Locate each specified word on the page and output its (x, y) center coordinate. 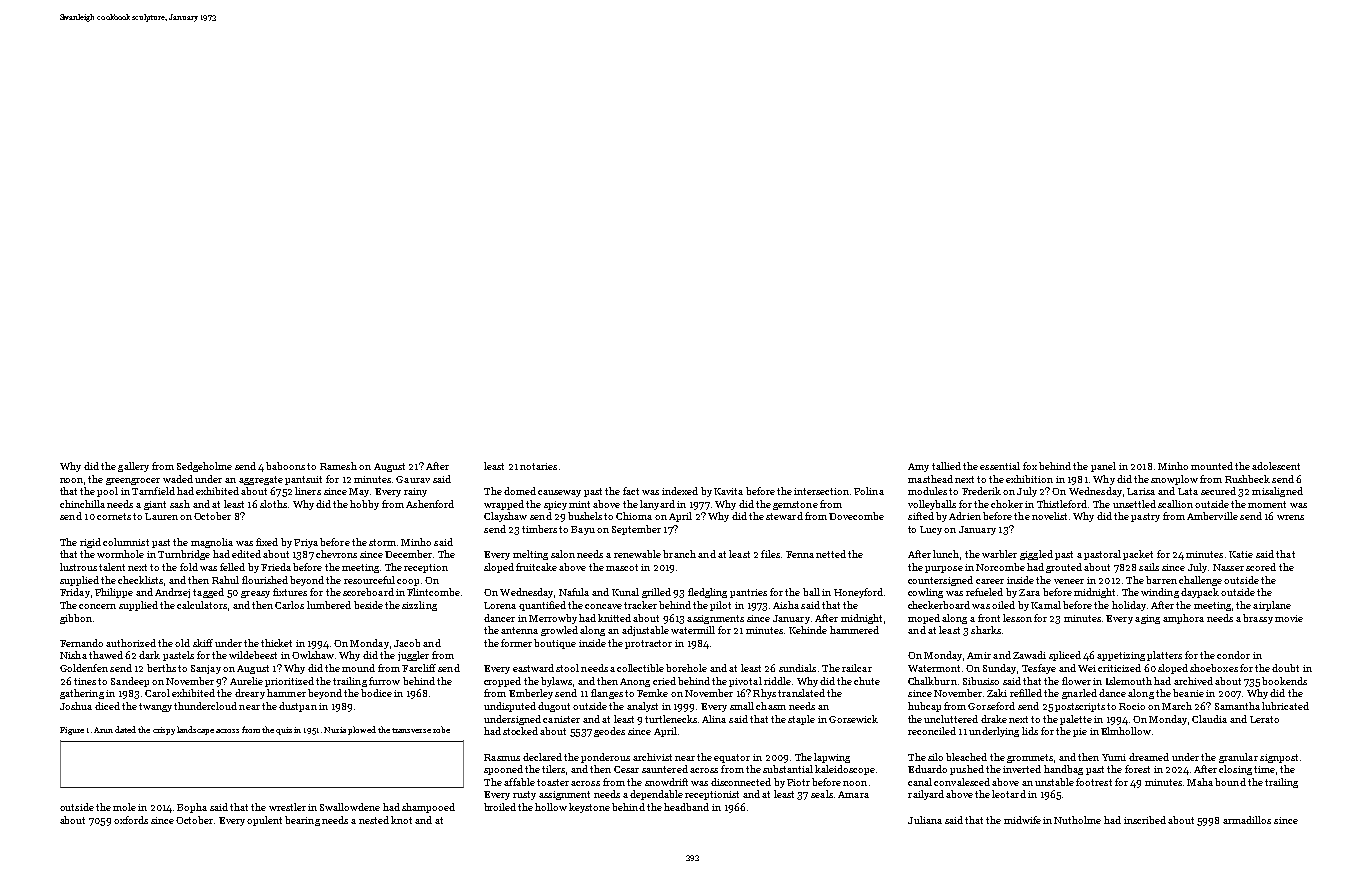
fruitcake (536, 567)
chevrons (336, 554)
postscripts (1080, 707)
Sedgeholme (204, 467)
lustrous (78, 567)
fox (1030, 466)
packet (1138, 555)
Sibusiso (981, 681)
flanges (607, 694)
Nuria (335, 730)
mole (124, 807)
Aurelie (246, 681)
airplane (1272, 606)
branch (679, 554)
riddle (777, 681)
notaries (538, 466)
